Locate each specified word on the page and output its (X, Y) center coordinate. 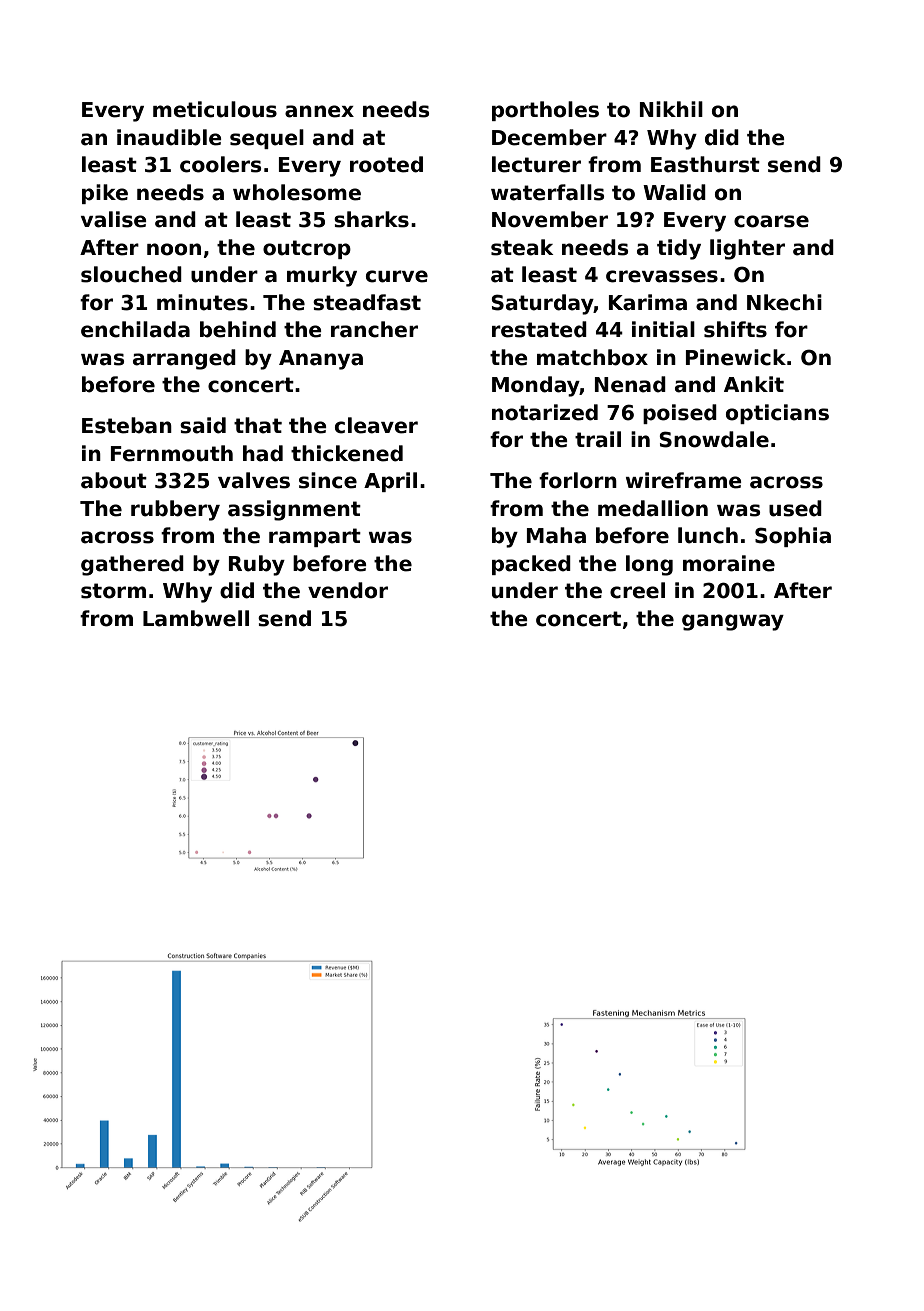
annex (319, 111)
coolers (220, 164)
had (263, 453)
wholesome (297, 192)
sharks (371, 219)
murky (322, 276)
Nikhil (671, 109)
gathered (132, 565)
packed (531, 565)
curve (397, 276)
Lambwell (196, 618)
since (328, 480)
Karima (648, 302)
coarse (771, 221)
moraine (729, 563)
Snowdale (714, 439)
